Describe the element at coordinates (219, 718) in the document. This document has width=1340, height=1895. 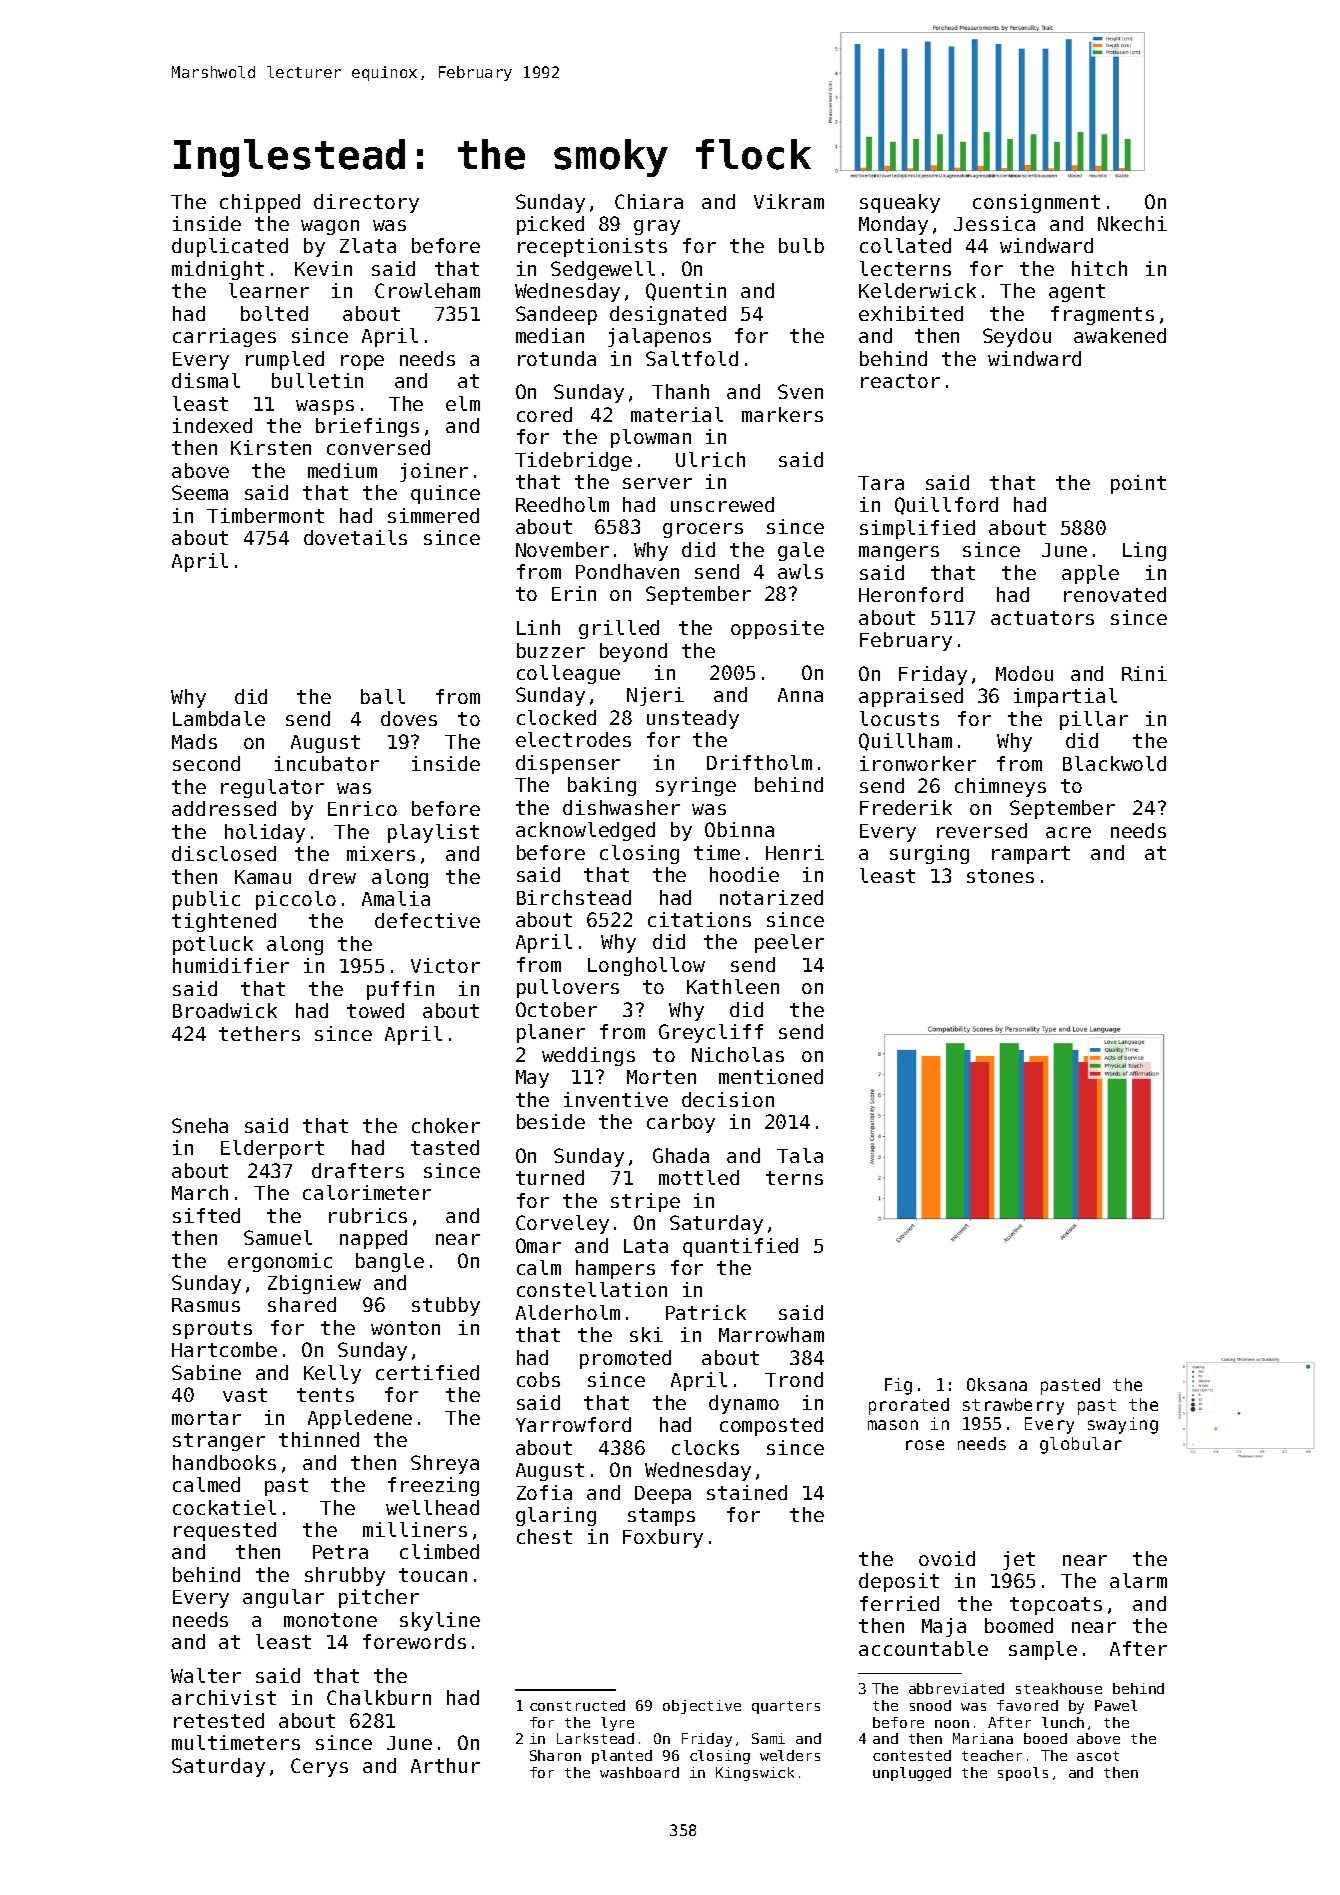
I see `Lambdale` at that location.
